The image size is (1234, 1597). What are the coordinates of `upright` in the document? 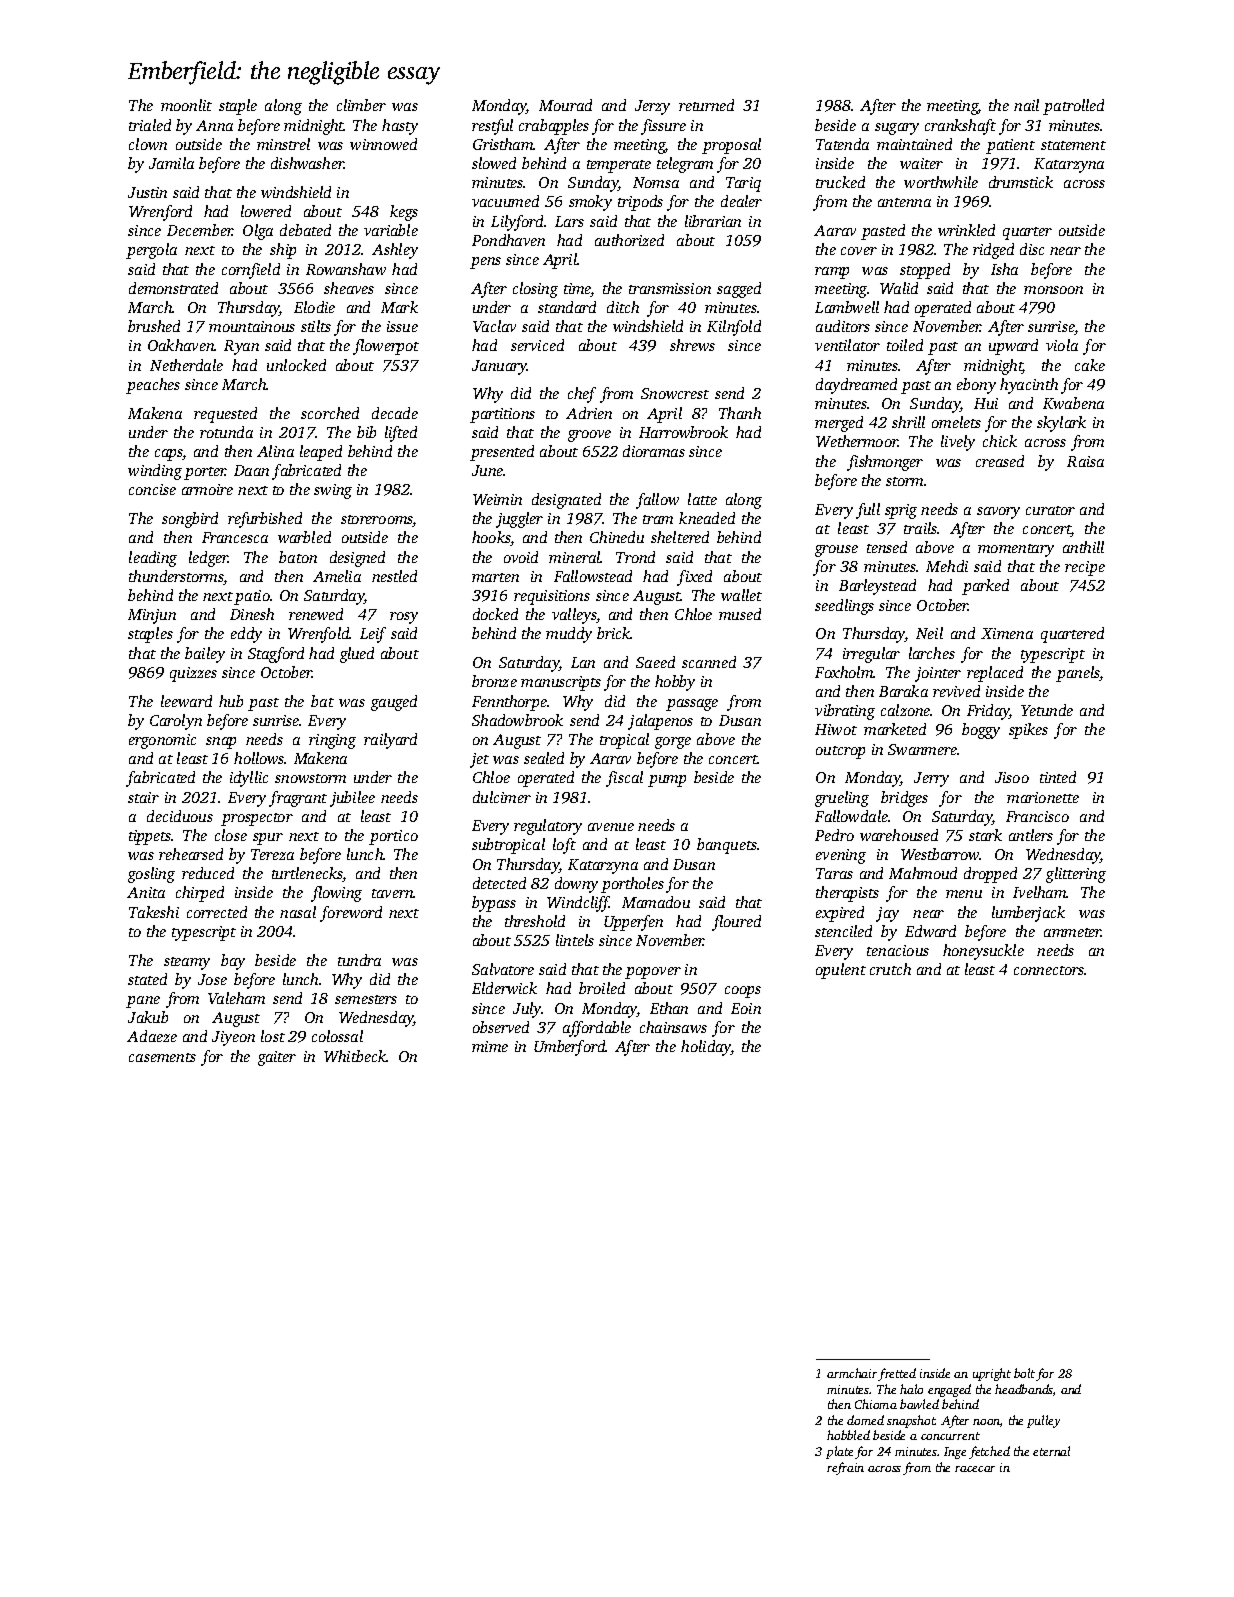 It's located at (992, 1374).
